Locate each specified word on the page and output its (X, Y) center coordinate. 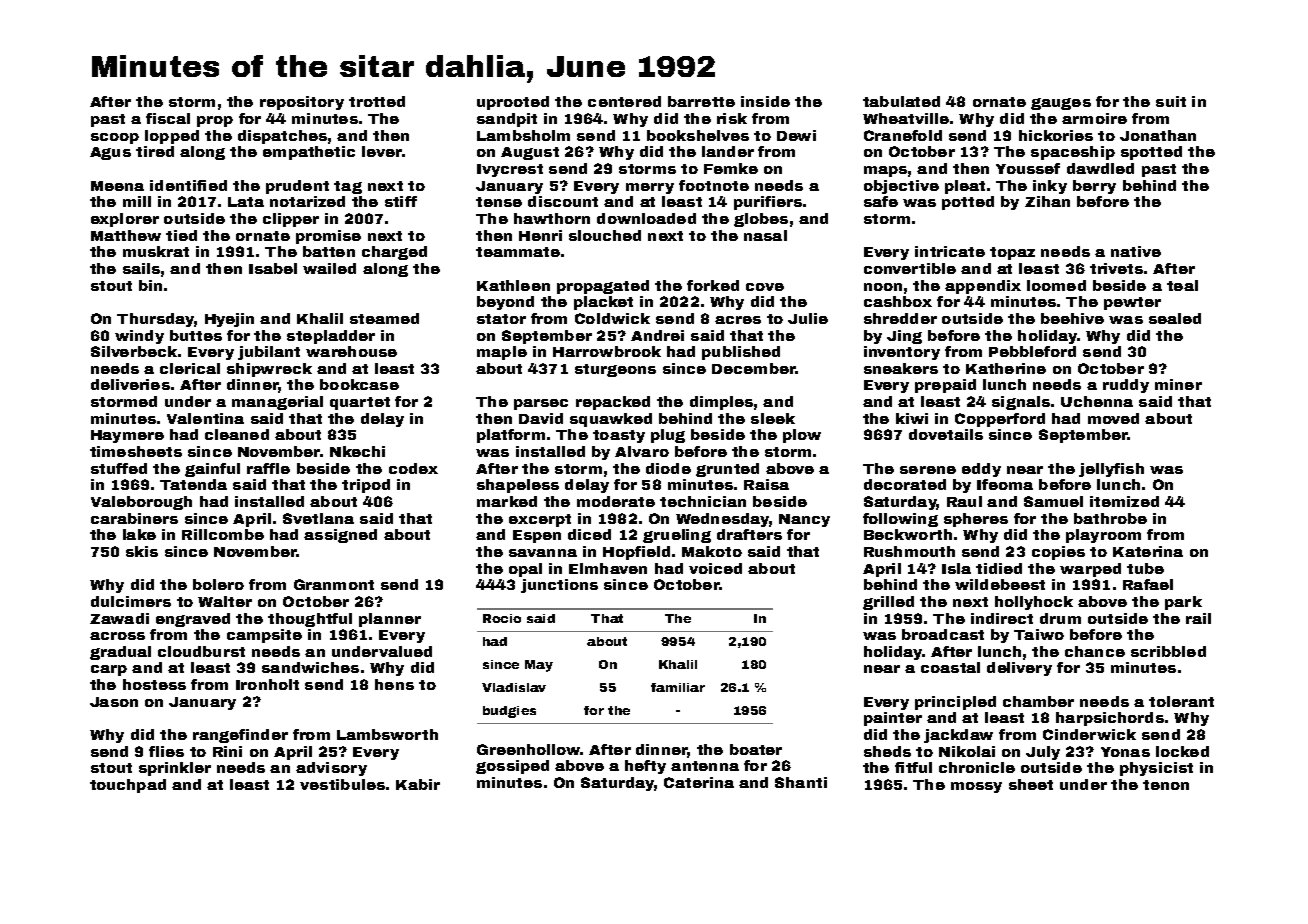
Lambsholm (523, 135)
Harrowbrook (607, 351)
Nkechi (357, 451)
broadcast (943, 634)
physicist (1156, 769)
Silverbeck (134, 351)
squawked (611, 420)
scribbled (1168, 651)
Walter (225, 601)
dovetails (946, 434)
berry (1094, 187)
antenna (705, 766)
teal (1182, 285)
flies (166, 751)
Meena (117, 186)
